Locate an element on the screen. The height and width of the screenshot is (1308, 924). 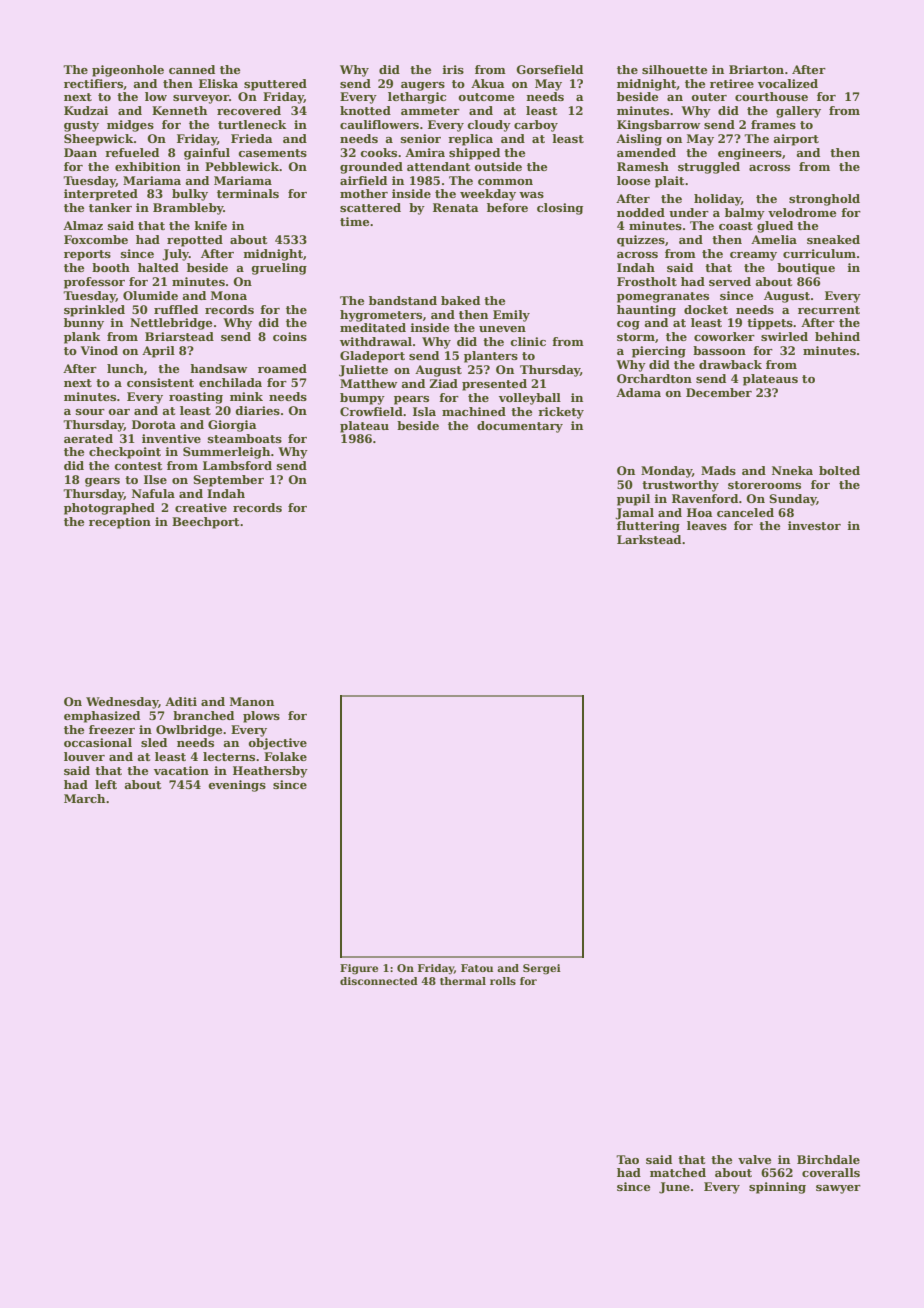
vocalized is located at coordinates (788, 83).
